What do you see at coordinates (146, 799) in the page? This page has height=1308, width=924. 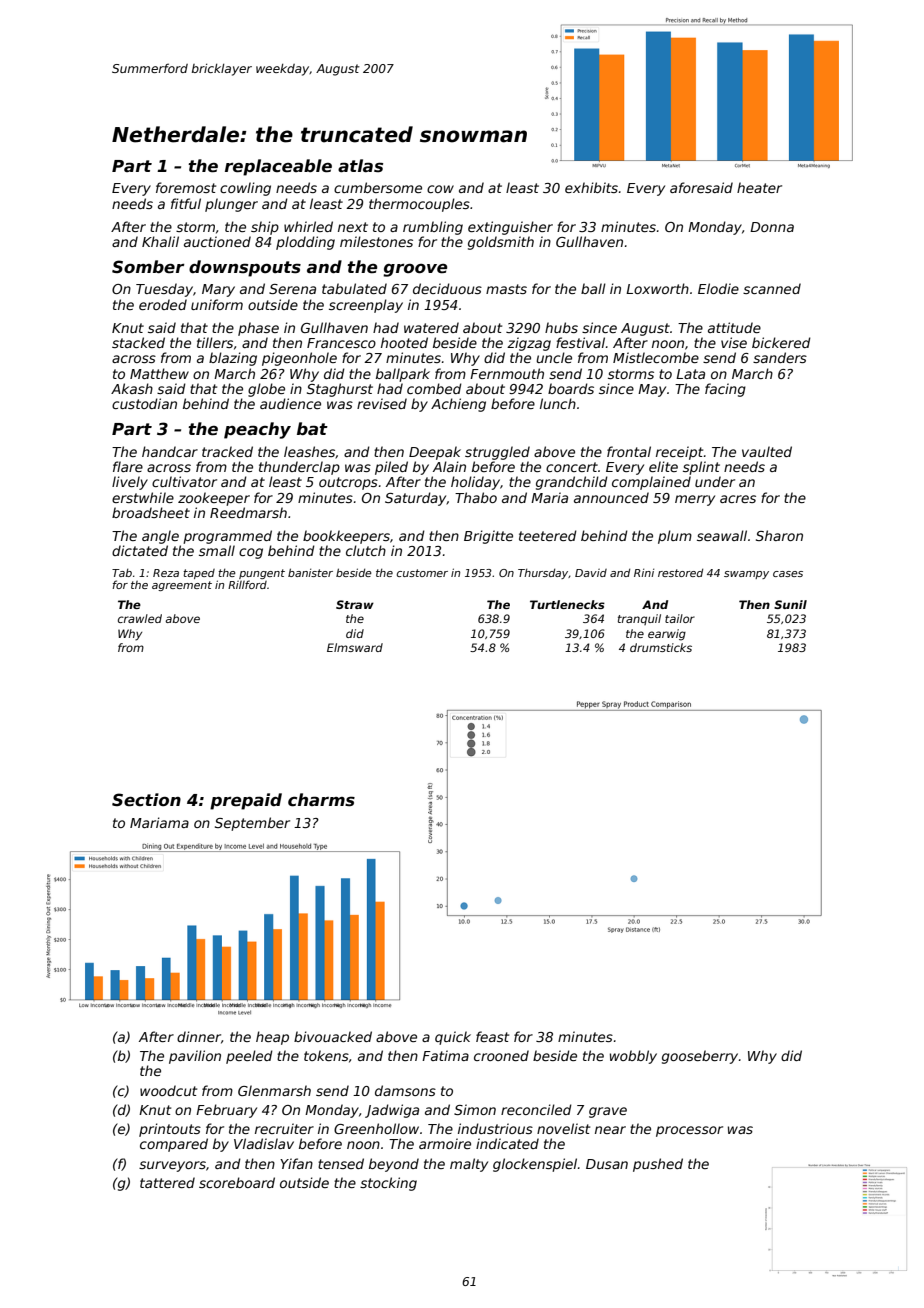 I see `Section` at bounding box center [146, 799].
